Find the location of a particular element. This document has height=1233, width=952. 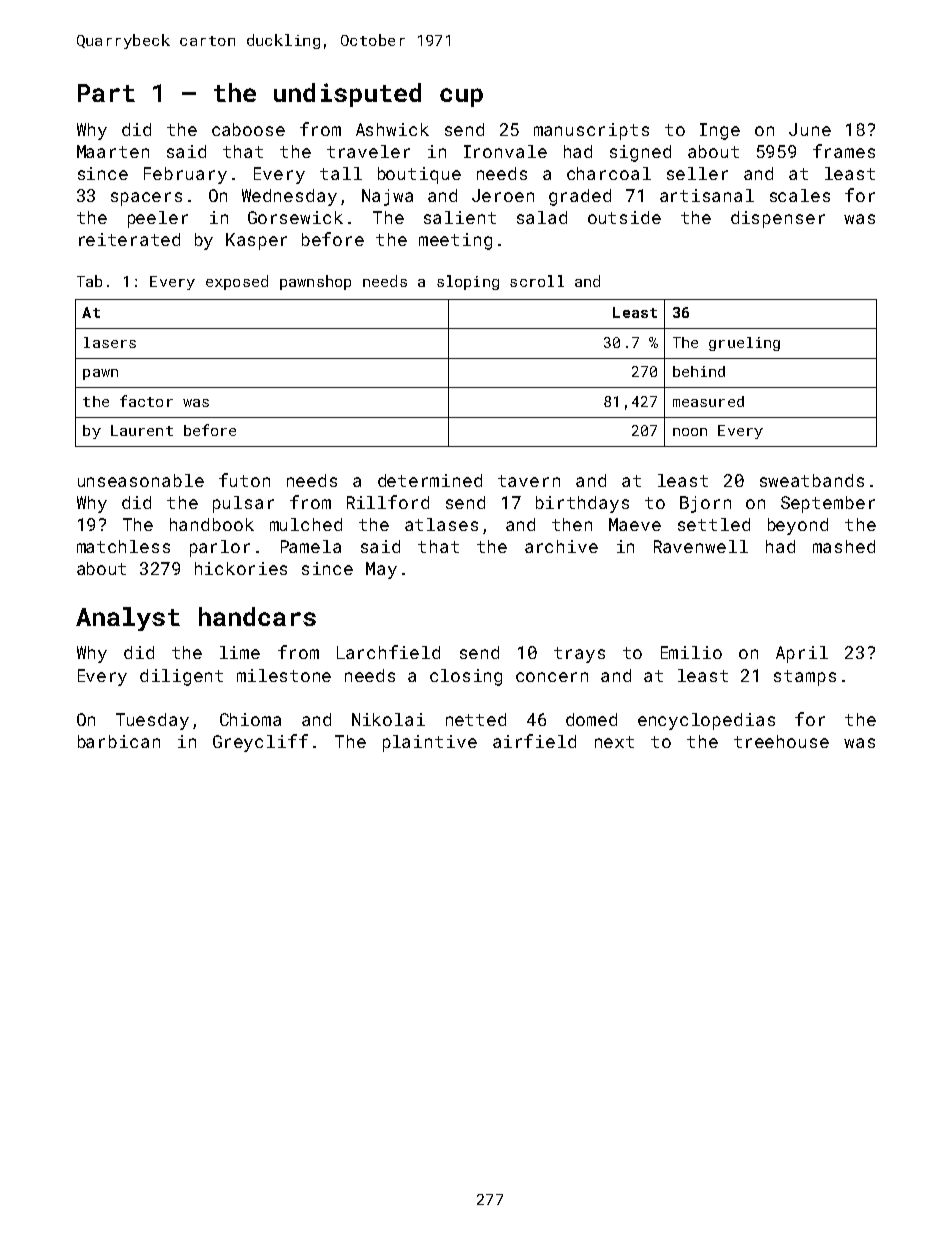

Maarten is located at coordinates (113, 151).
